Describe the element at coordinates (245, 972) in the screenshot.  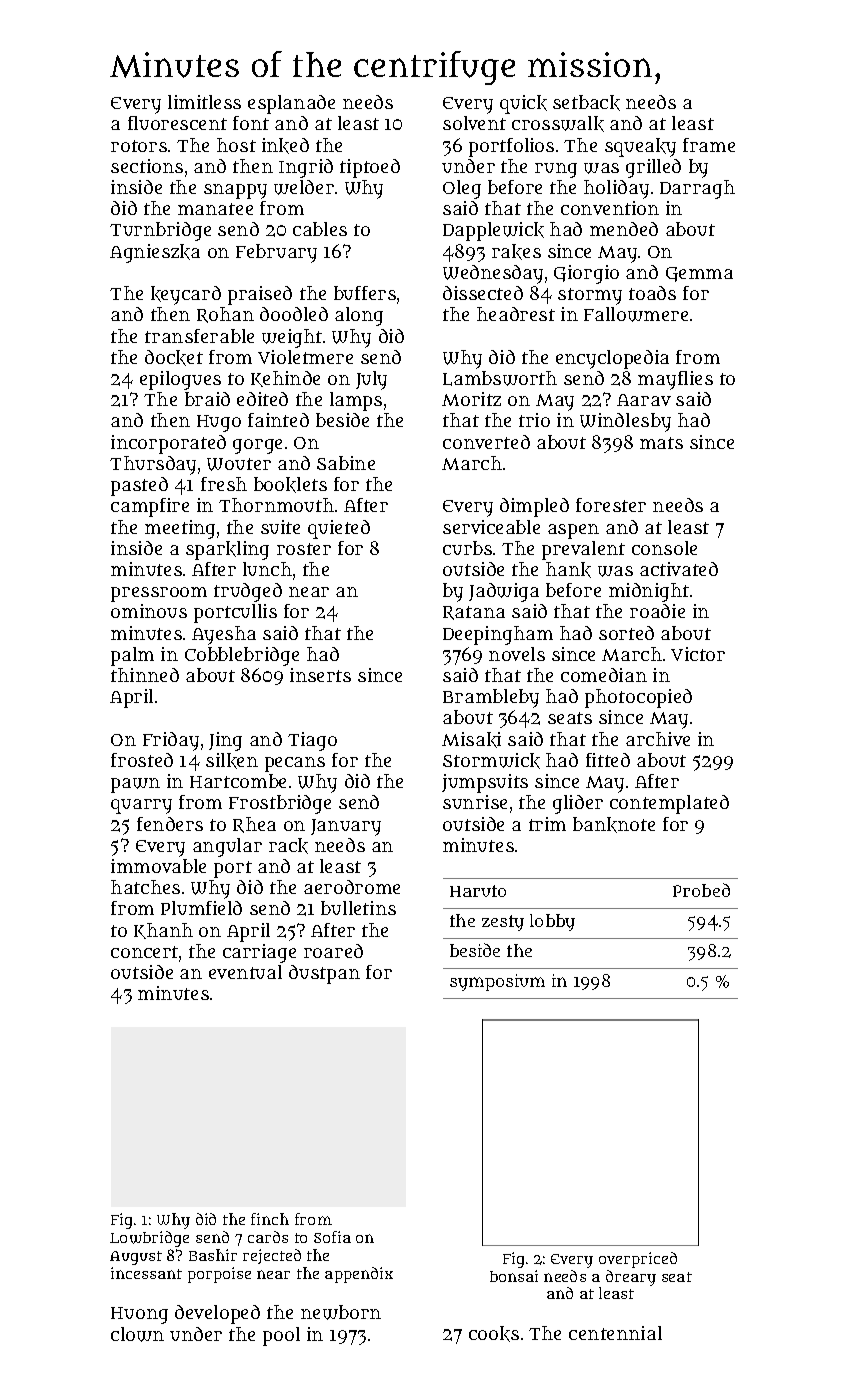
I see `eventual` at that location.
